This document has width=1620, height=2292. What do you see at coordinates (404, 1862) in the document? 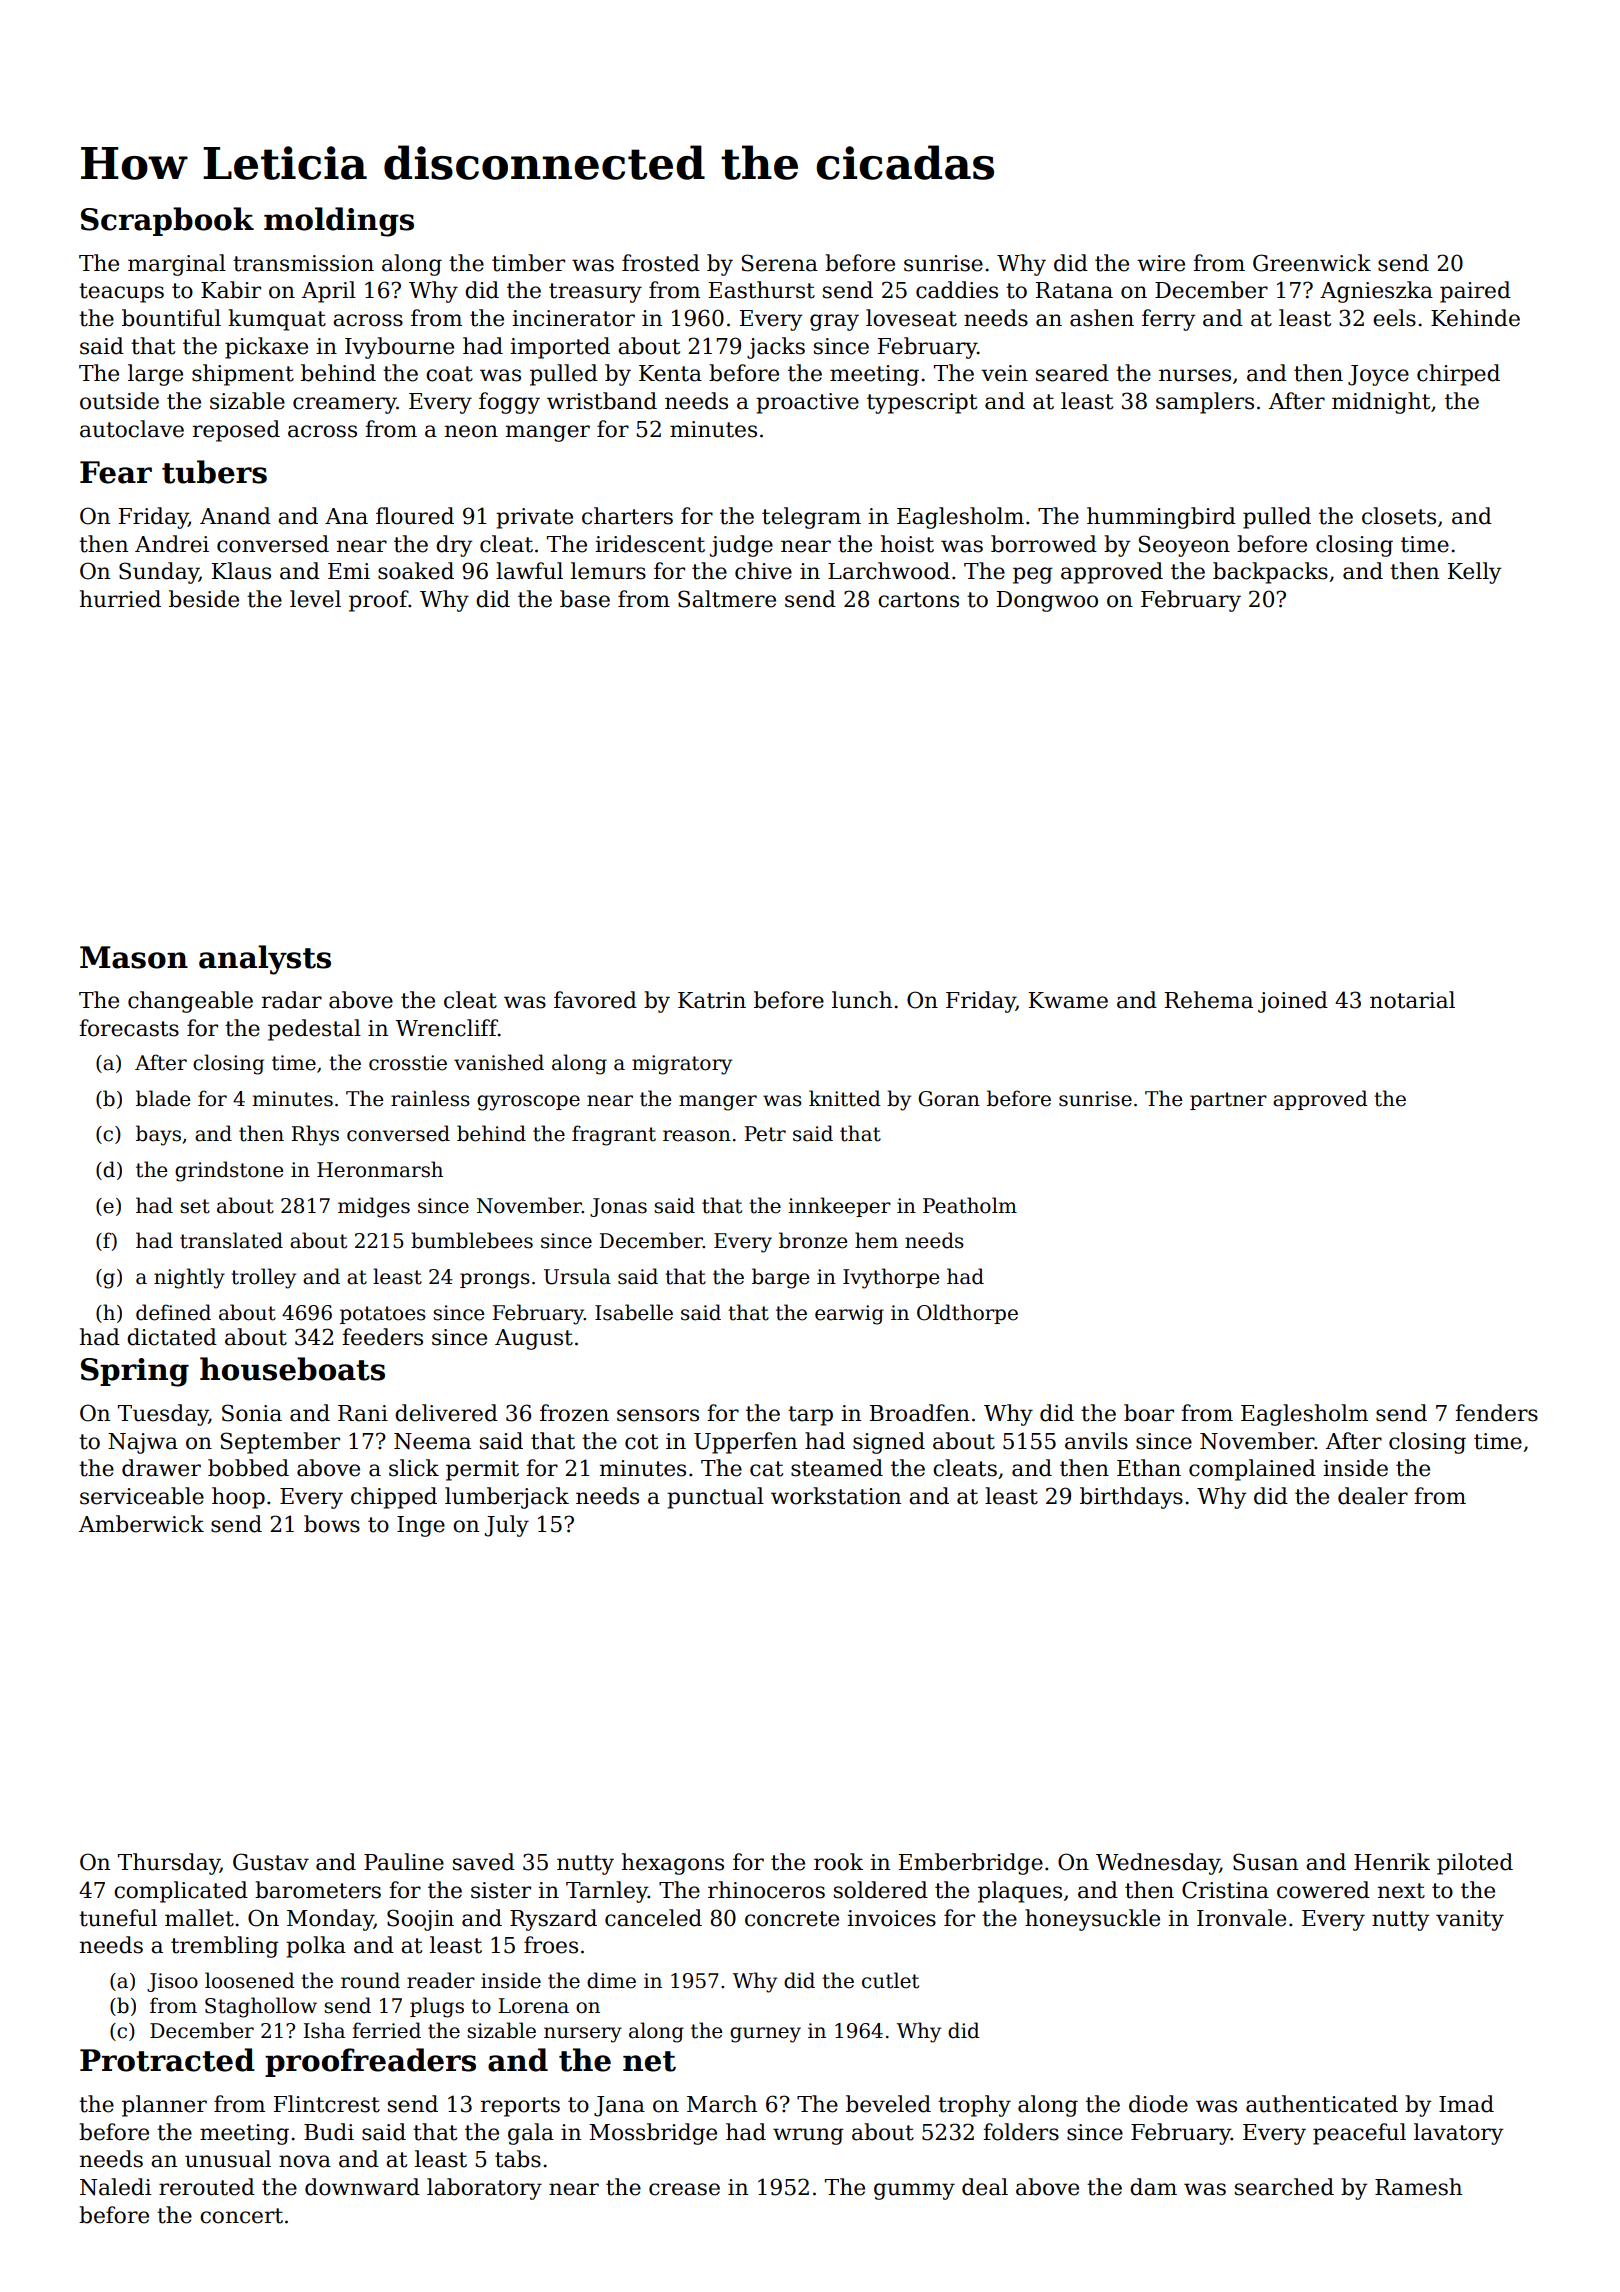
I see `Pauline` at bounding box center [404, 1862].
